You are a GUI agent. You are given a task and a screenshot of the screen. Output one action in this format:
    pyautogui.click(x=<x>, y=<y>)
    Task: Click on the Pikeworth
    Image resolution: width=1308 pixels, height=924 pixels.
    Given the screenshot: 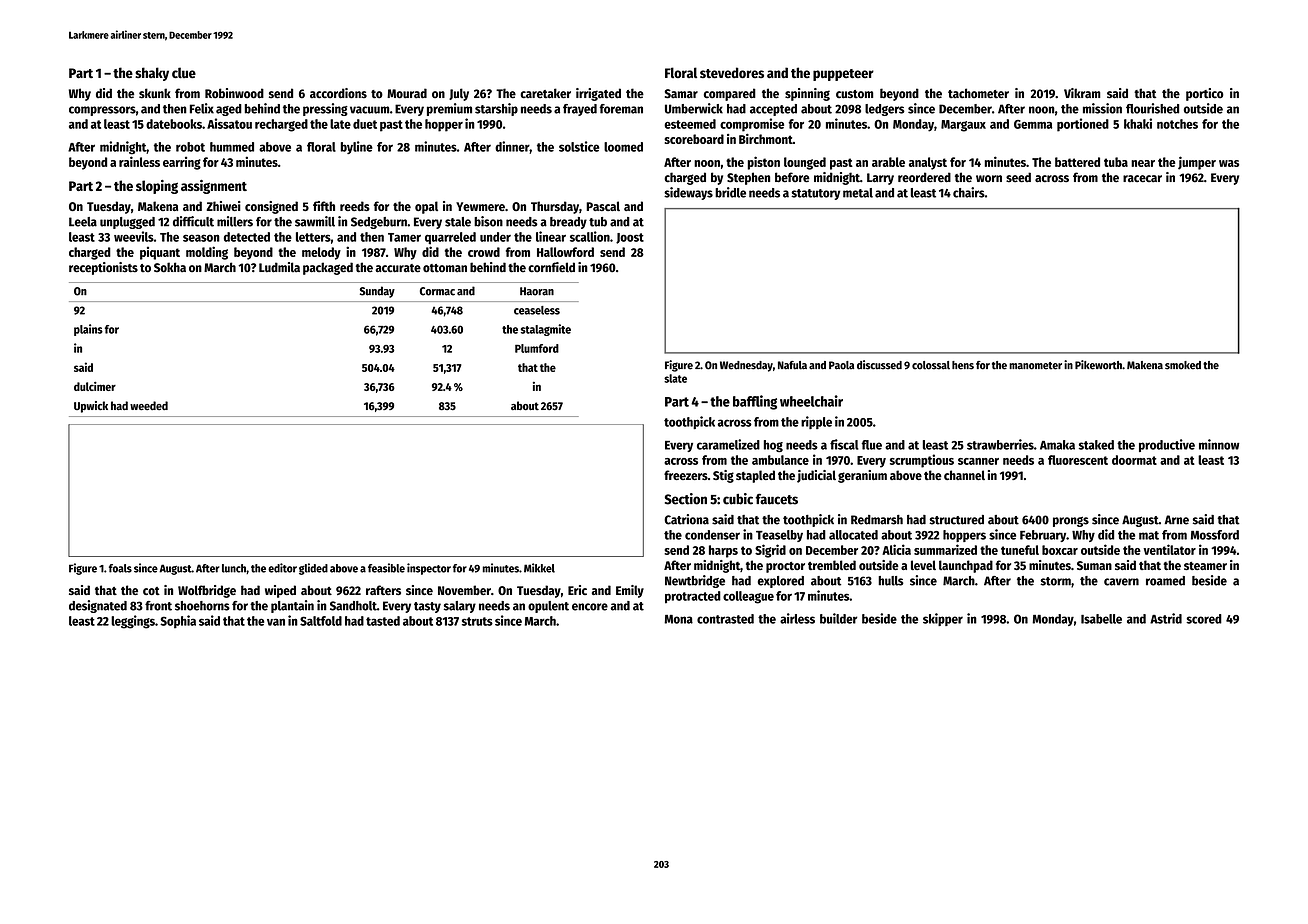 What is the action you would take?
    pyautogui.click(x=1098, y=365)
